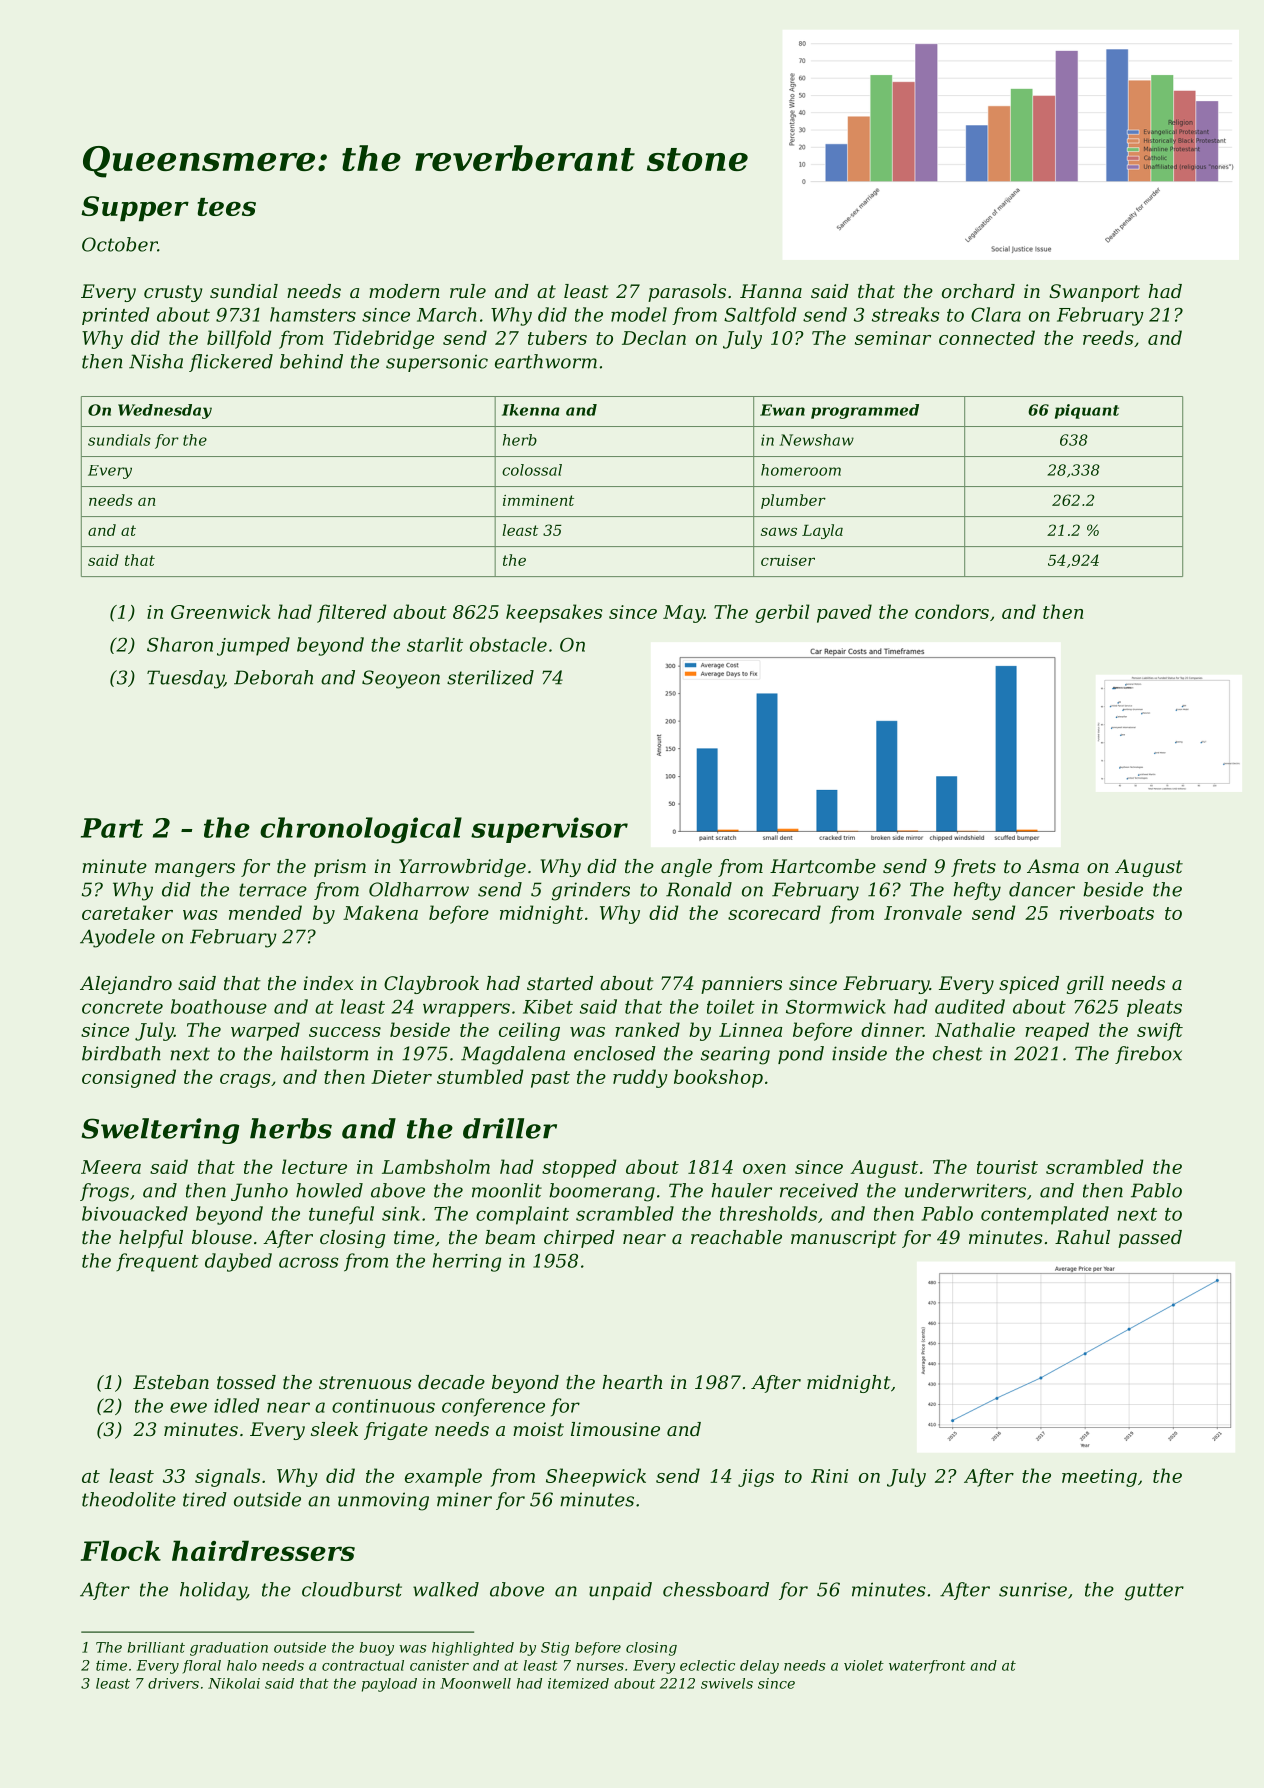 This image has width=1264, height=1788. Describe the element at coordinates (238, 1262) in the image. I see `daybed` at that location.
